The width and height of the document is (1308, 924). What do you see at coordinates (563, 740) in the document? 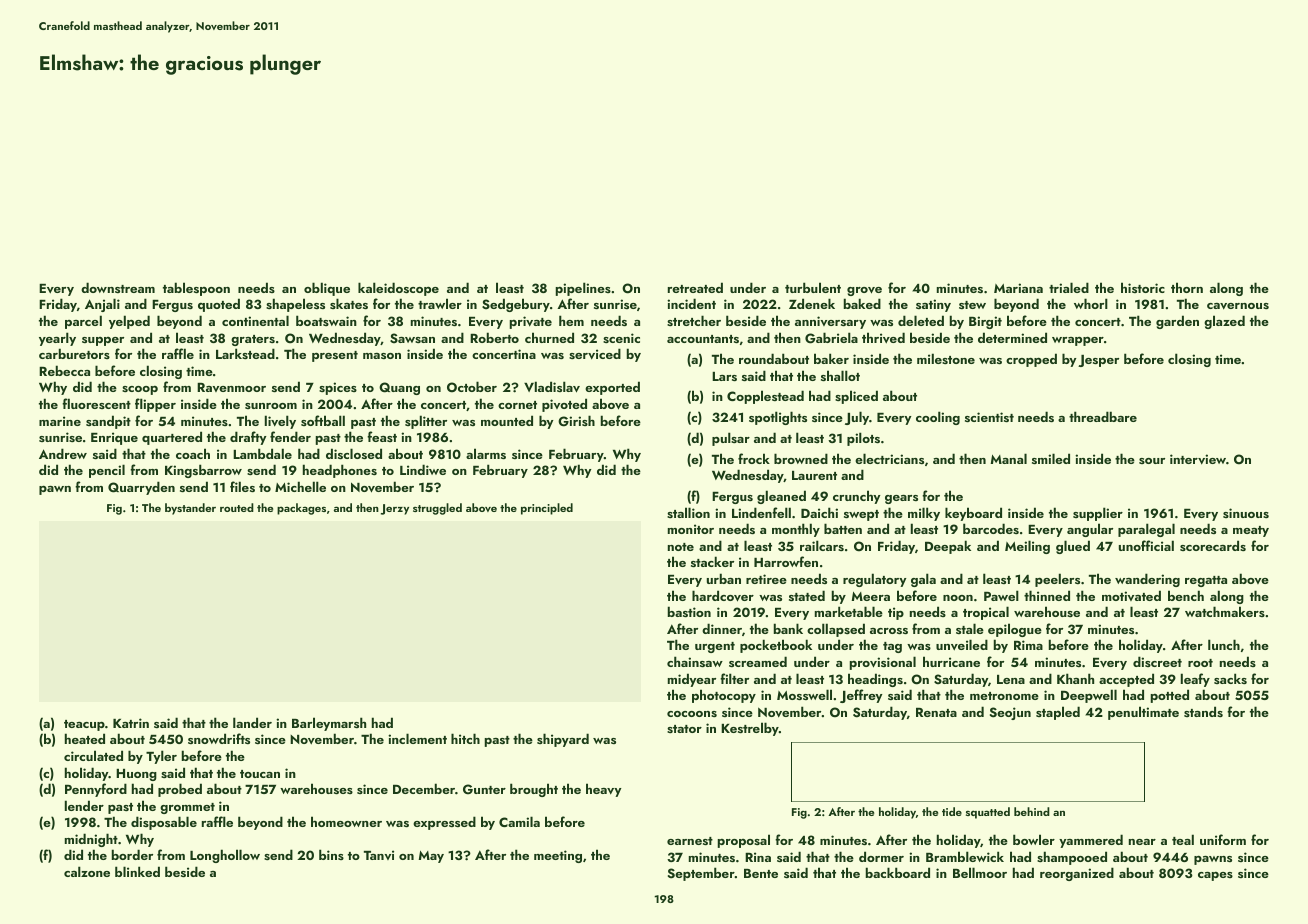
I see `shipyard` at bounding box center [563, 740].
